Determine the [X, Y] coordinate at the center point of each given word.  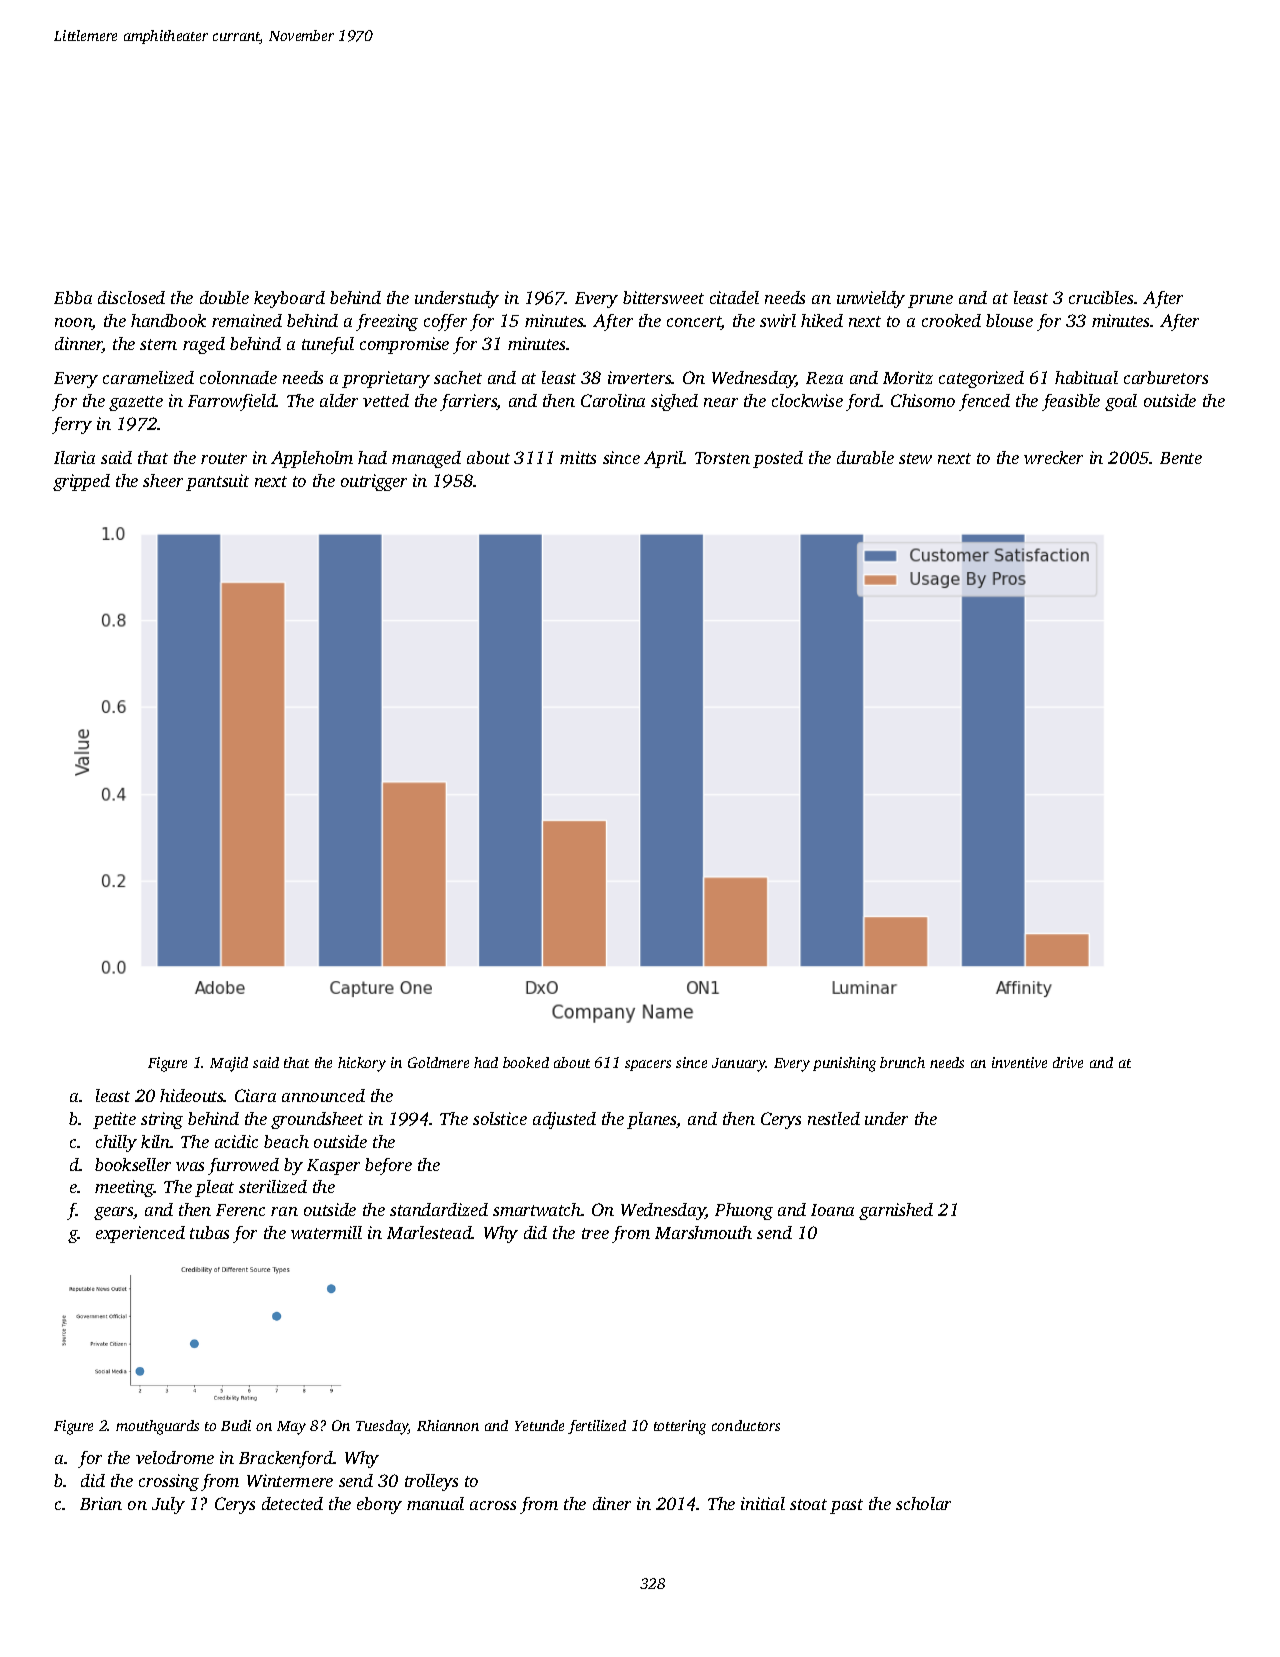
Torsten [722, 458]
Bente [1181, 458]
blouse [1009, 320]
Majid [229, 1064]
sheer [163, 480]
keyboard [289, 299]
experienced [140, 1234]
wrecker [1053, 457]
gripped [81, 482]
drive [1068, 1062]
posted [778, 459]
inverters [640, 377]
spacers [648, 1065]
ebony [379, 1505]
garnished [896, 1211]
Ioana [832, 1210]
